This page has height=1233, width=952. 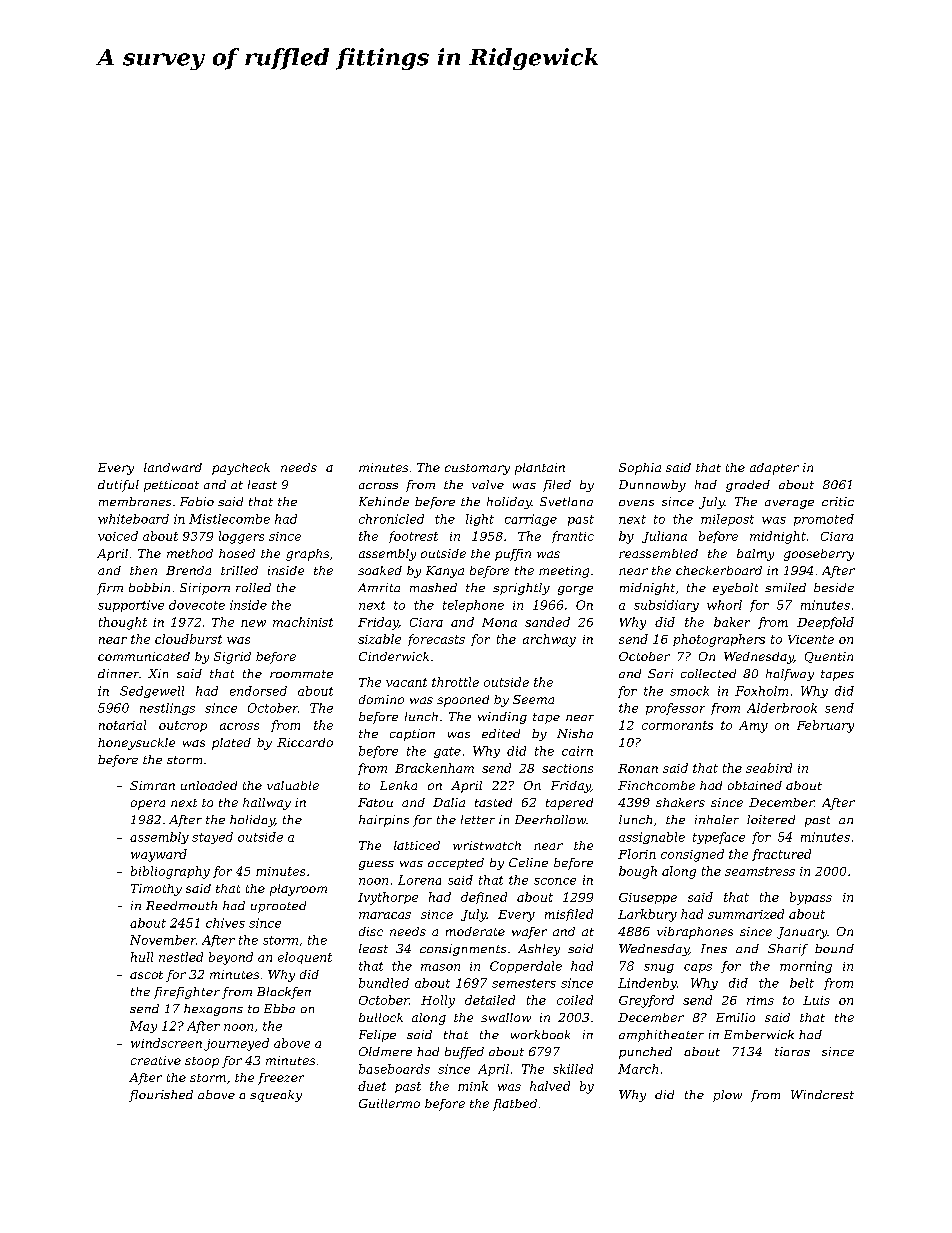 What do you see at coordinates (646, 1001) in the page?
I see `Greyford` at bounding box center [646, 1001].
